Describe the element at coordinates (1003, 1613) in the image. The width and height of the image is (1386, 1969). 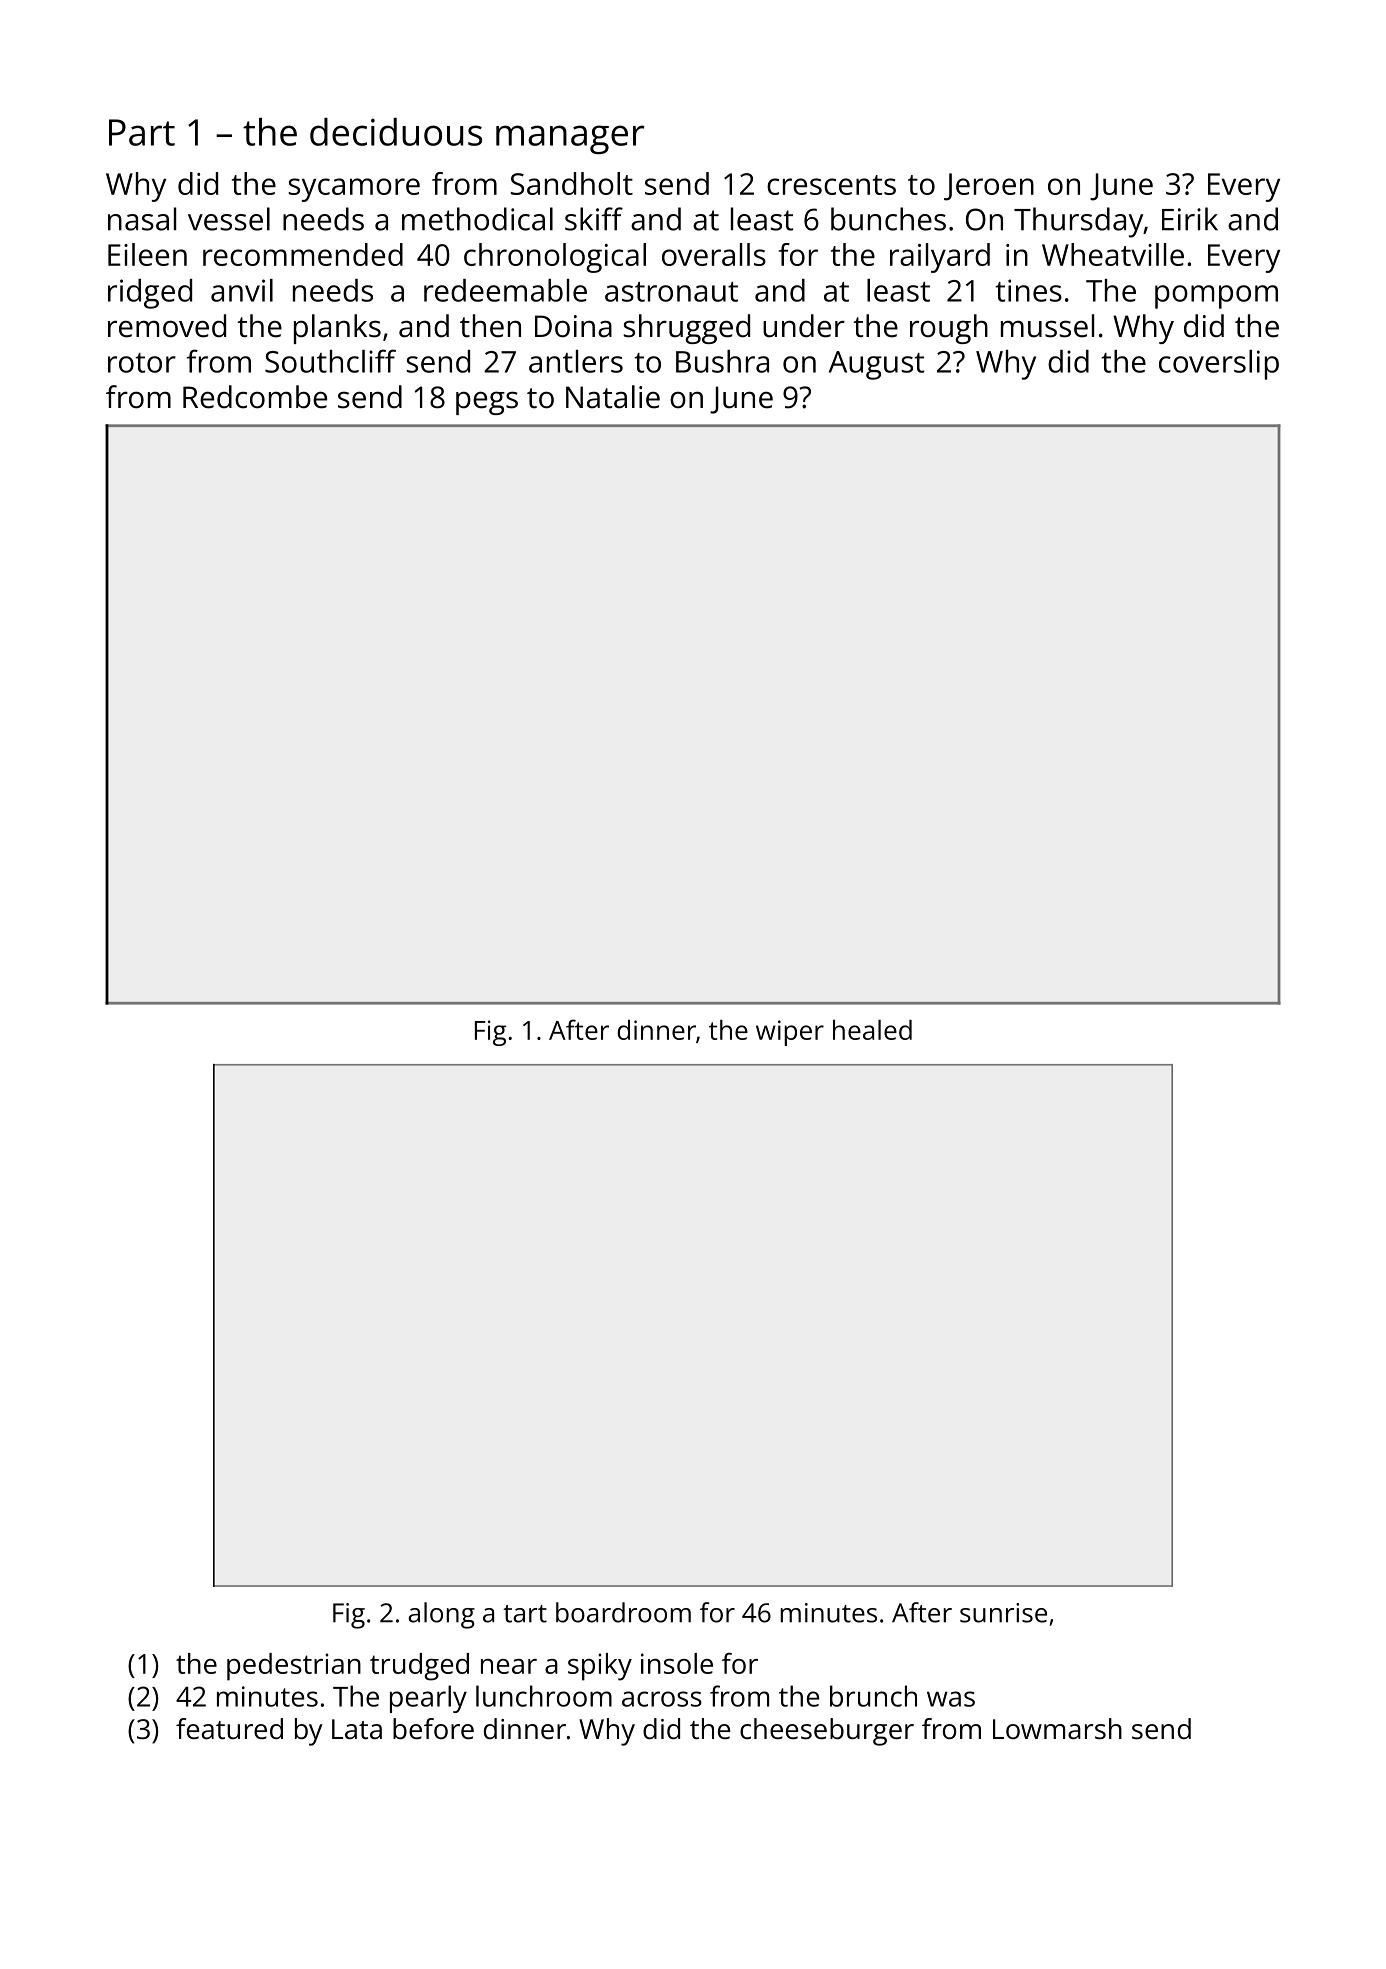
I see `sunrise` at that location.
